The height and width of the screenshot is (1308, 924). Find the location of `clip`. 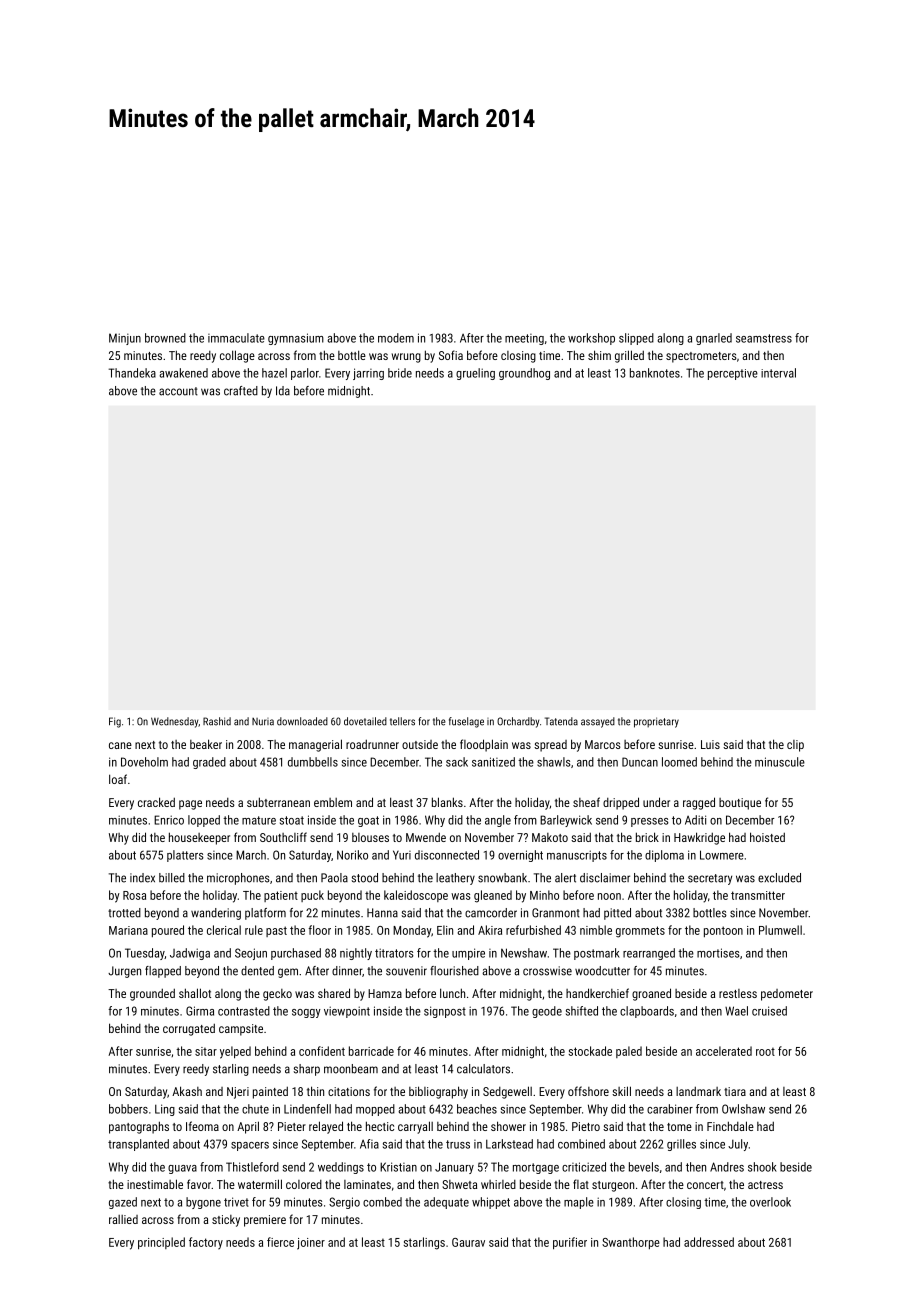

clip is located at coordinates (795, 746).
